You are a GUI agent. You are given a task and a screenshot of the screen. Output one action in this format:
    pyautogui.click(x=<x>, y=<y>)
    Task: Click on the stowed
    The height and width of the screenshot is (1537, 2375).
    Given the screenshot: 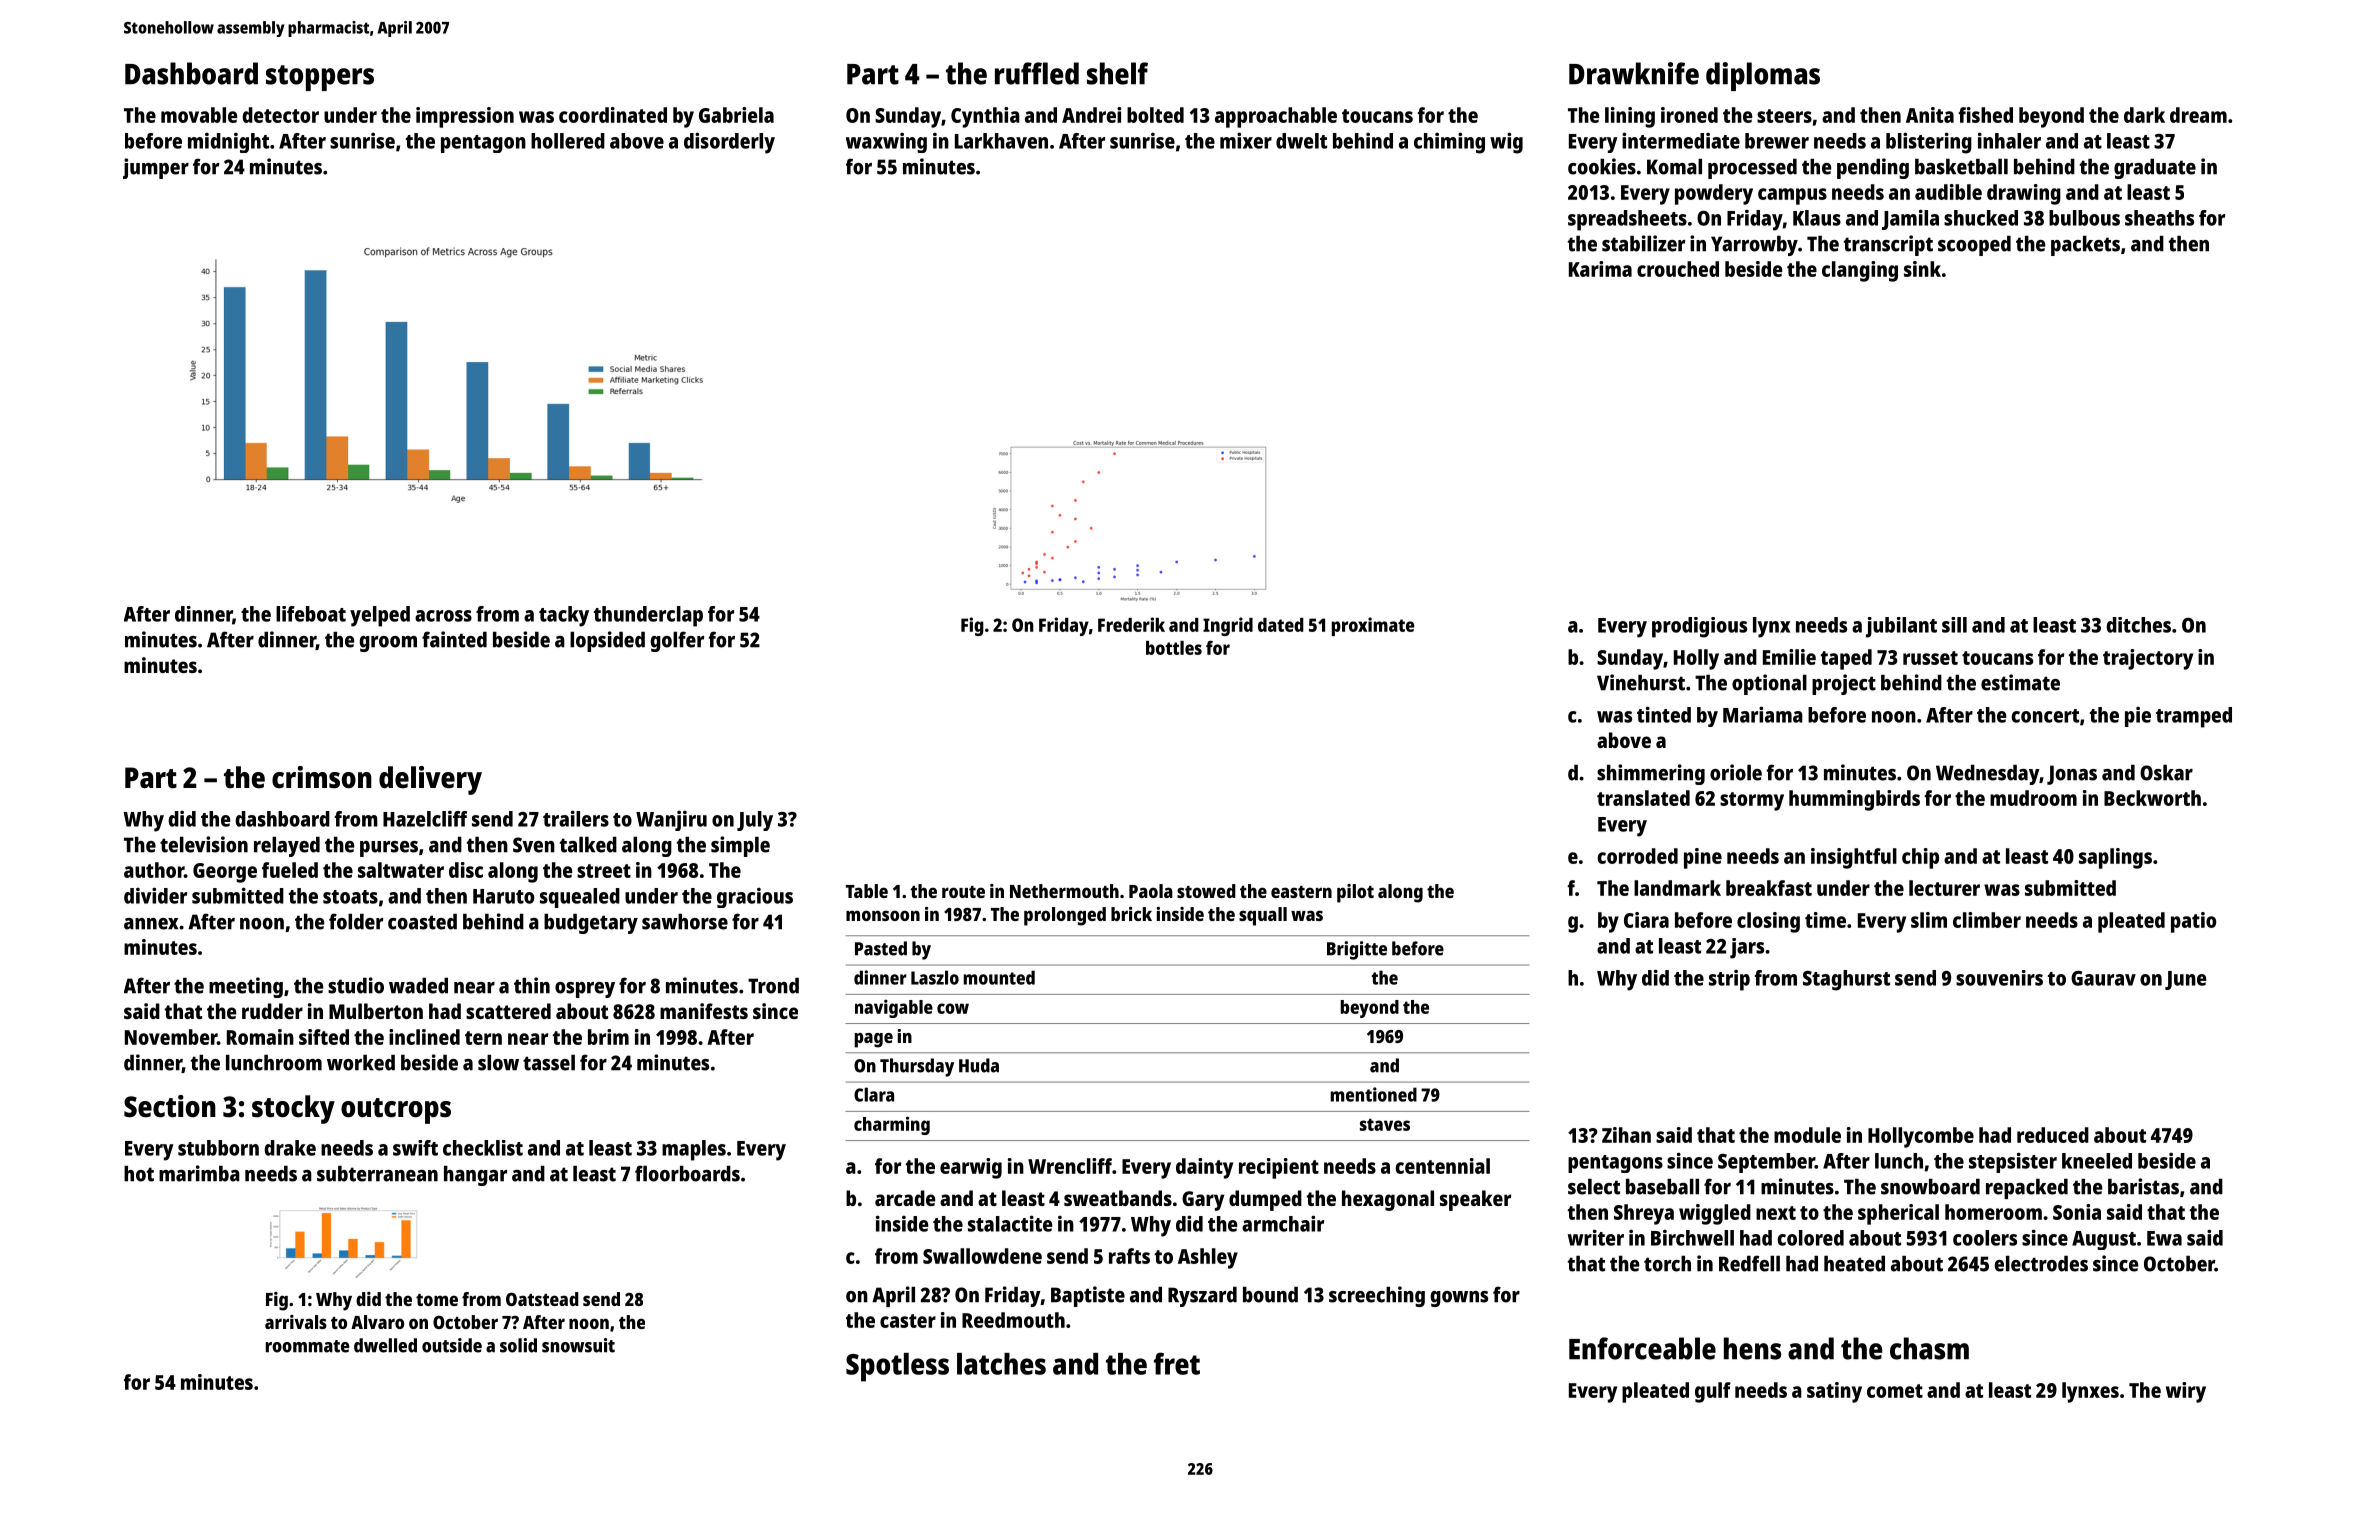 What is the action you would take?
    pyautogui.click(x=1206, y=891)
